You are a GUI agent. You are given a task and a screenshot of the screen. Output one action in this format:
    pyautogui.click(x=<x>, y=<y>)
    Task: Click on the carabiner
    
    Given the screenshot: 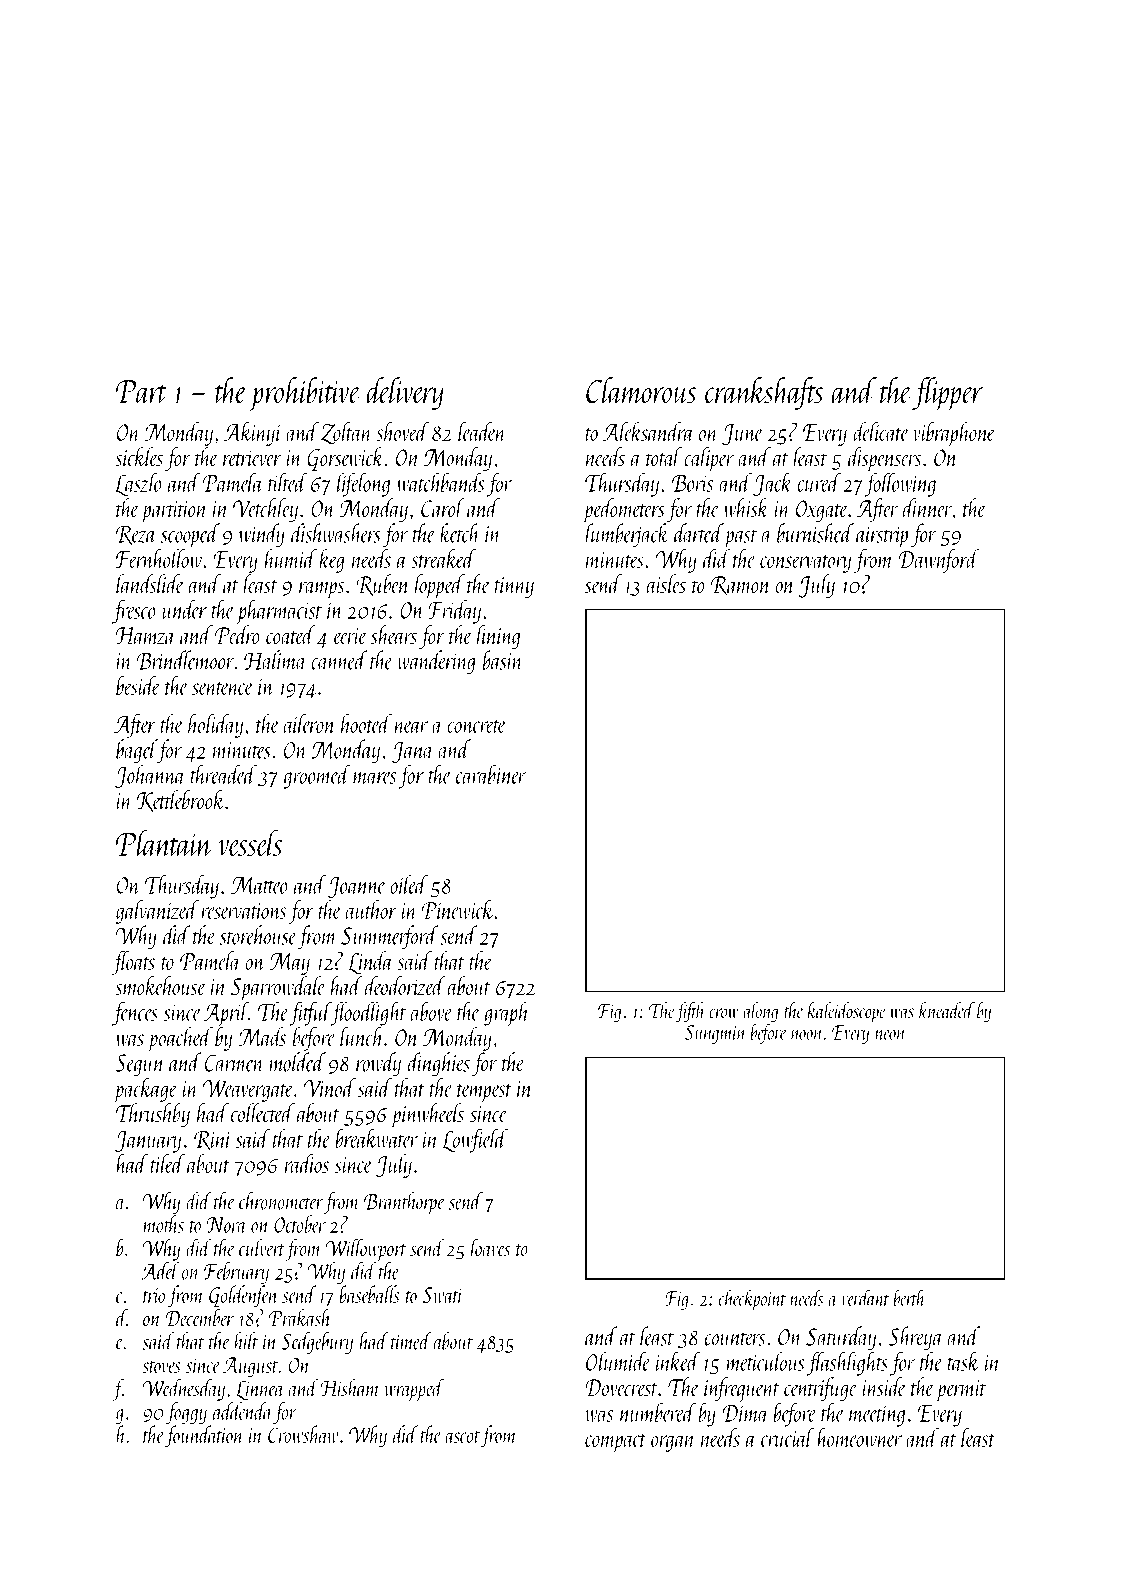 What is the action you would take?
    pyautogui.click(x=491, y=774)
